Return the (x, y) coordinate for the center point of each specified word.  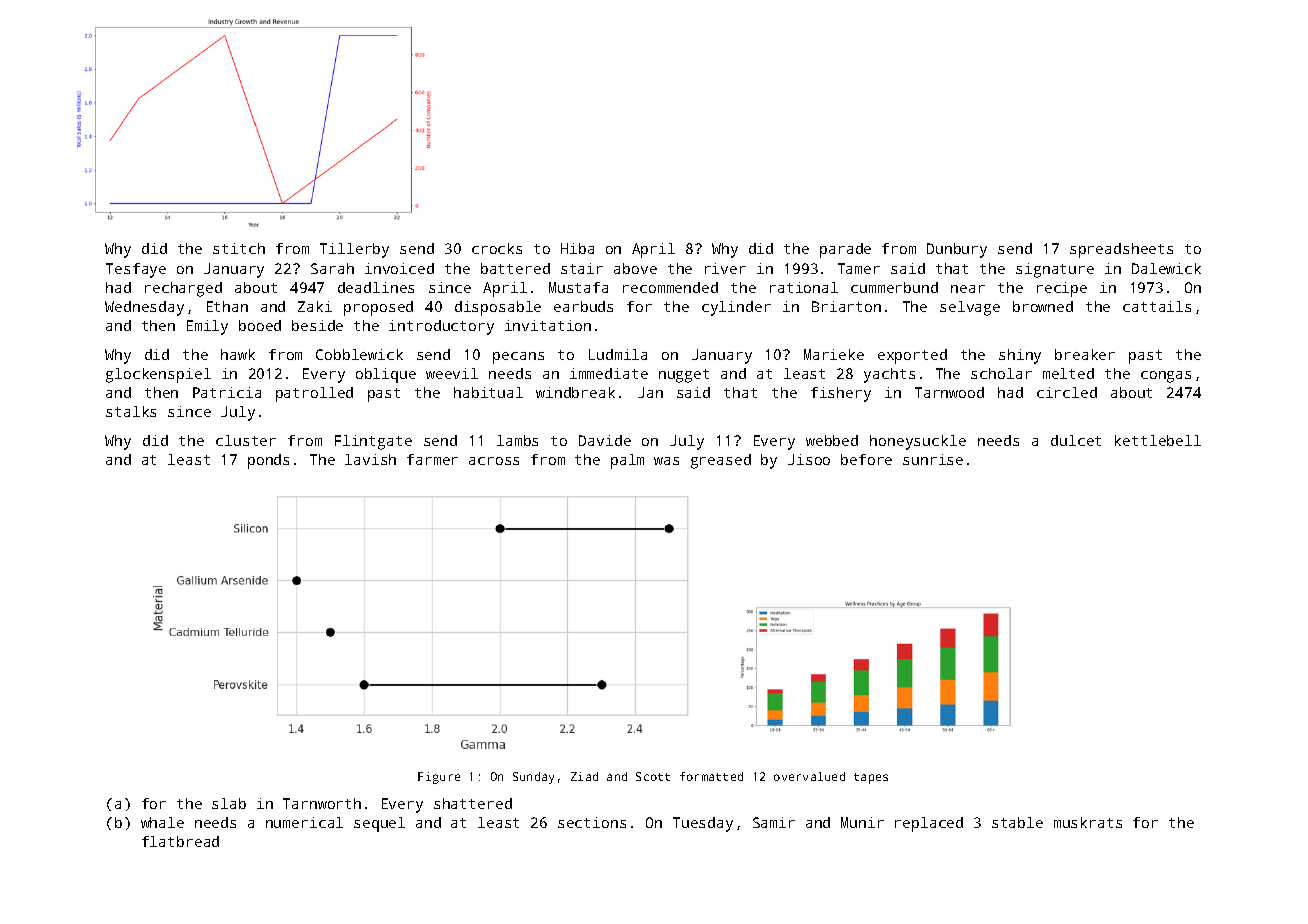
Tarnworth (322, 803)
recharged (183, 289)
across (494, 461)
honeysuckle (918, 442)
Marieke (834, 354)
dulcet (1076, 440)
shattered (473, 803)
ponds (268, 461)
